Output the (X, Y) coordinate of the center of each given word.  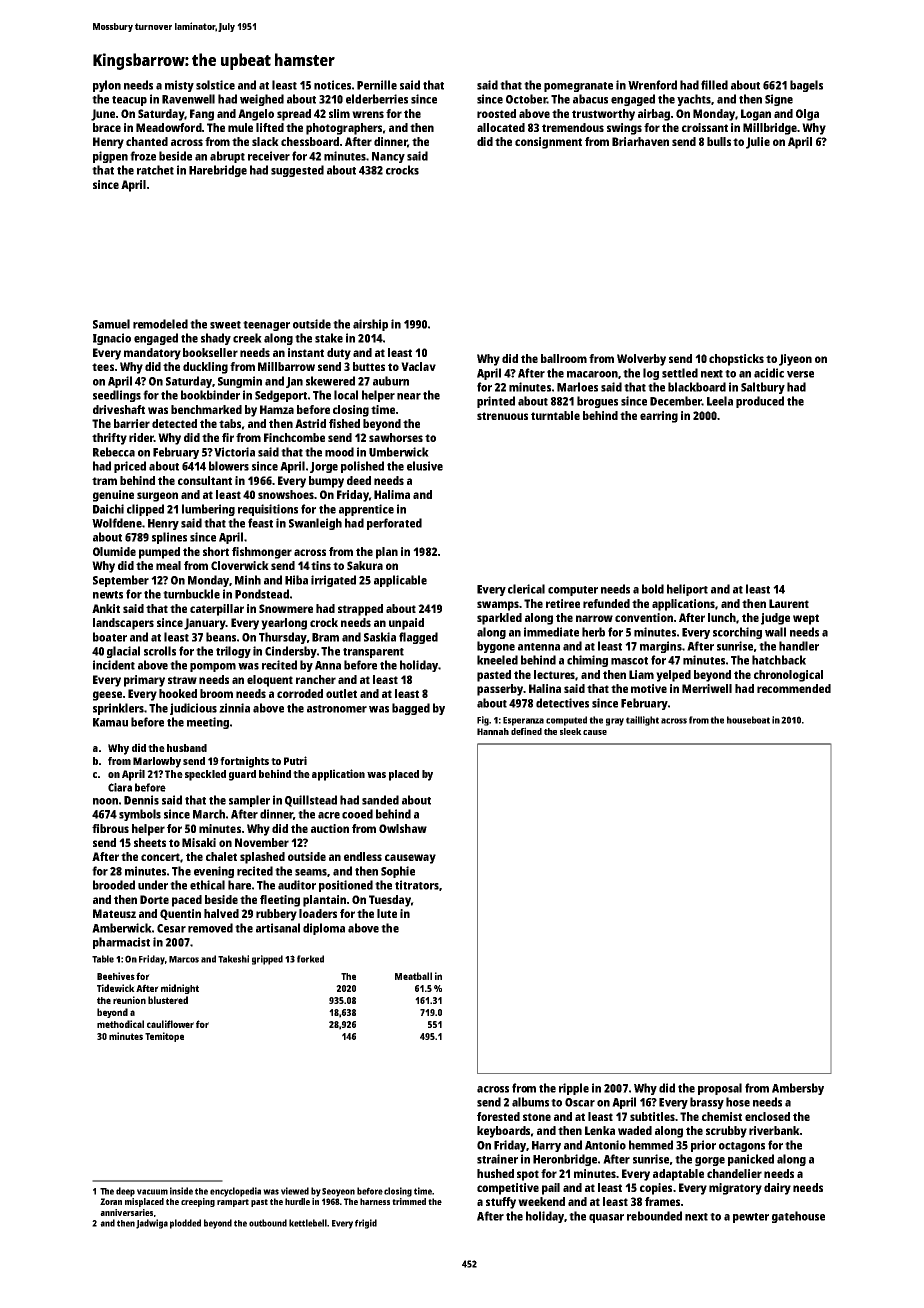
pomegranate (578, 87)
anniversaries (126, 1212)
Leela (720, 401)
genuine (113, 496)
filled (714, 85)
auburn (391, 381)
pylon (107, 86)
